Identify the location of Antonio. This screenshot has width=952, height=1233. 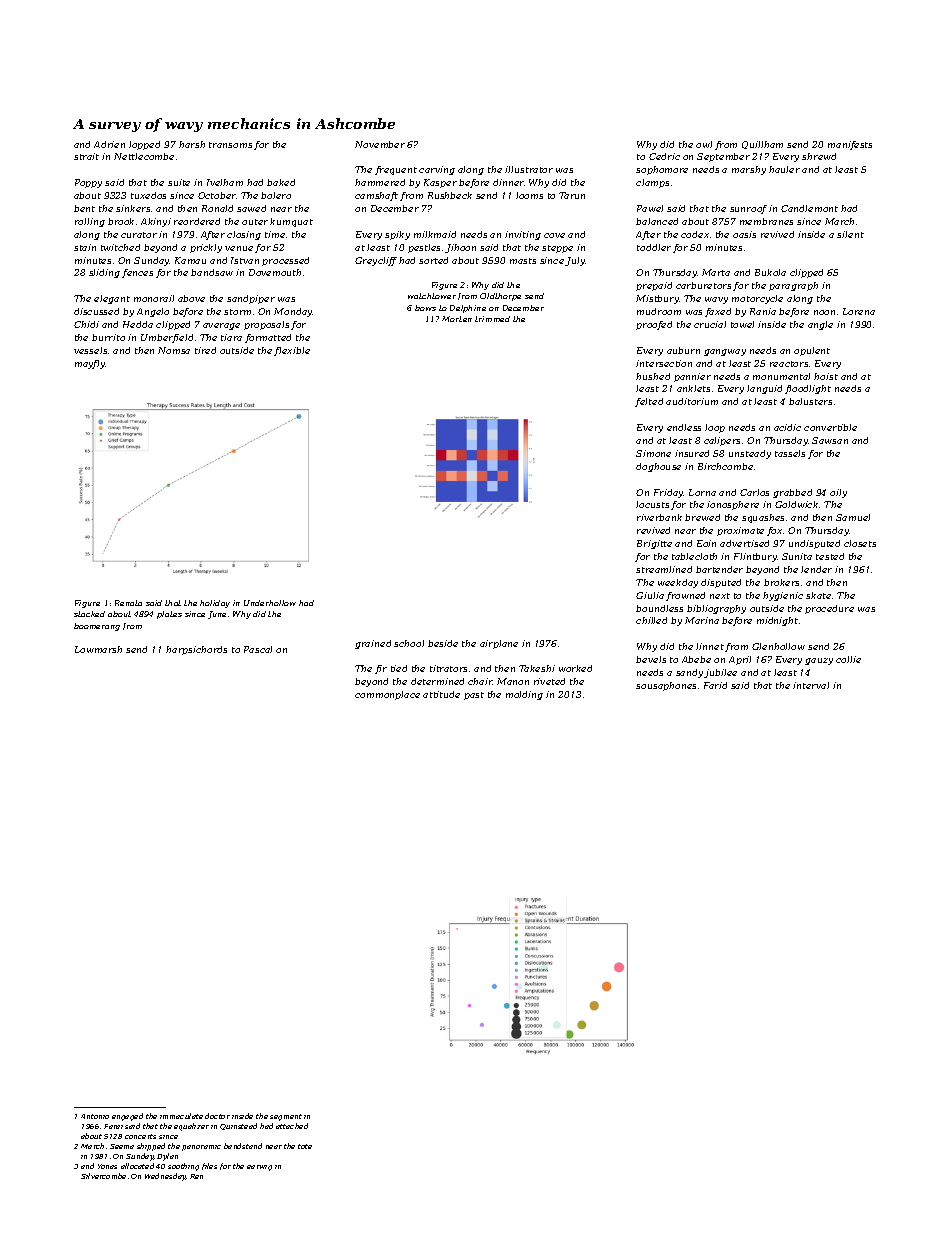
(95, 1116).
